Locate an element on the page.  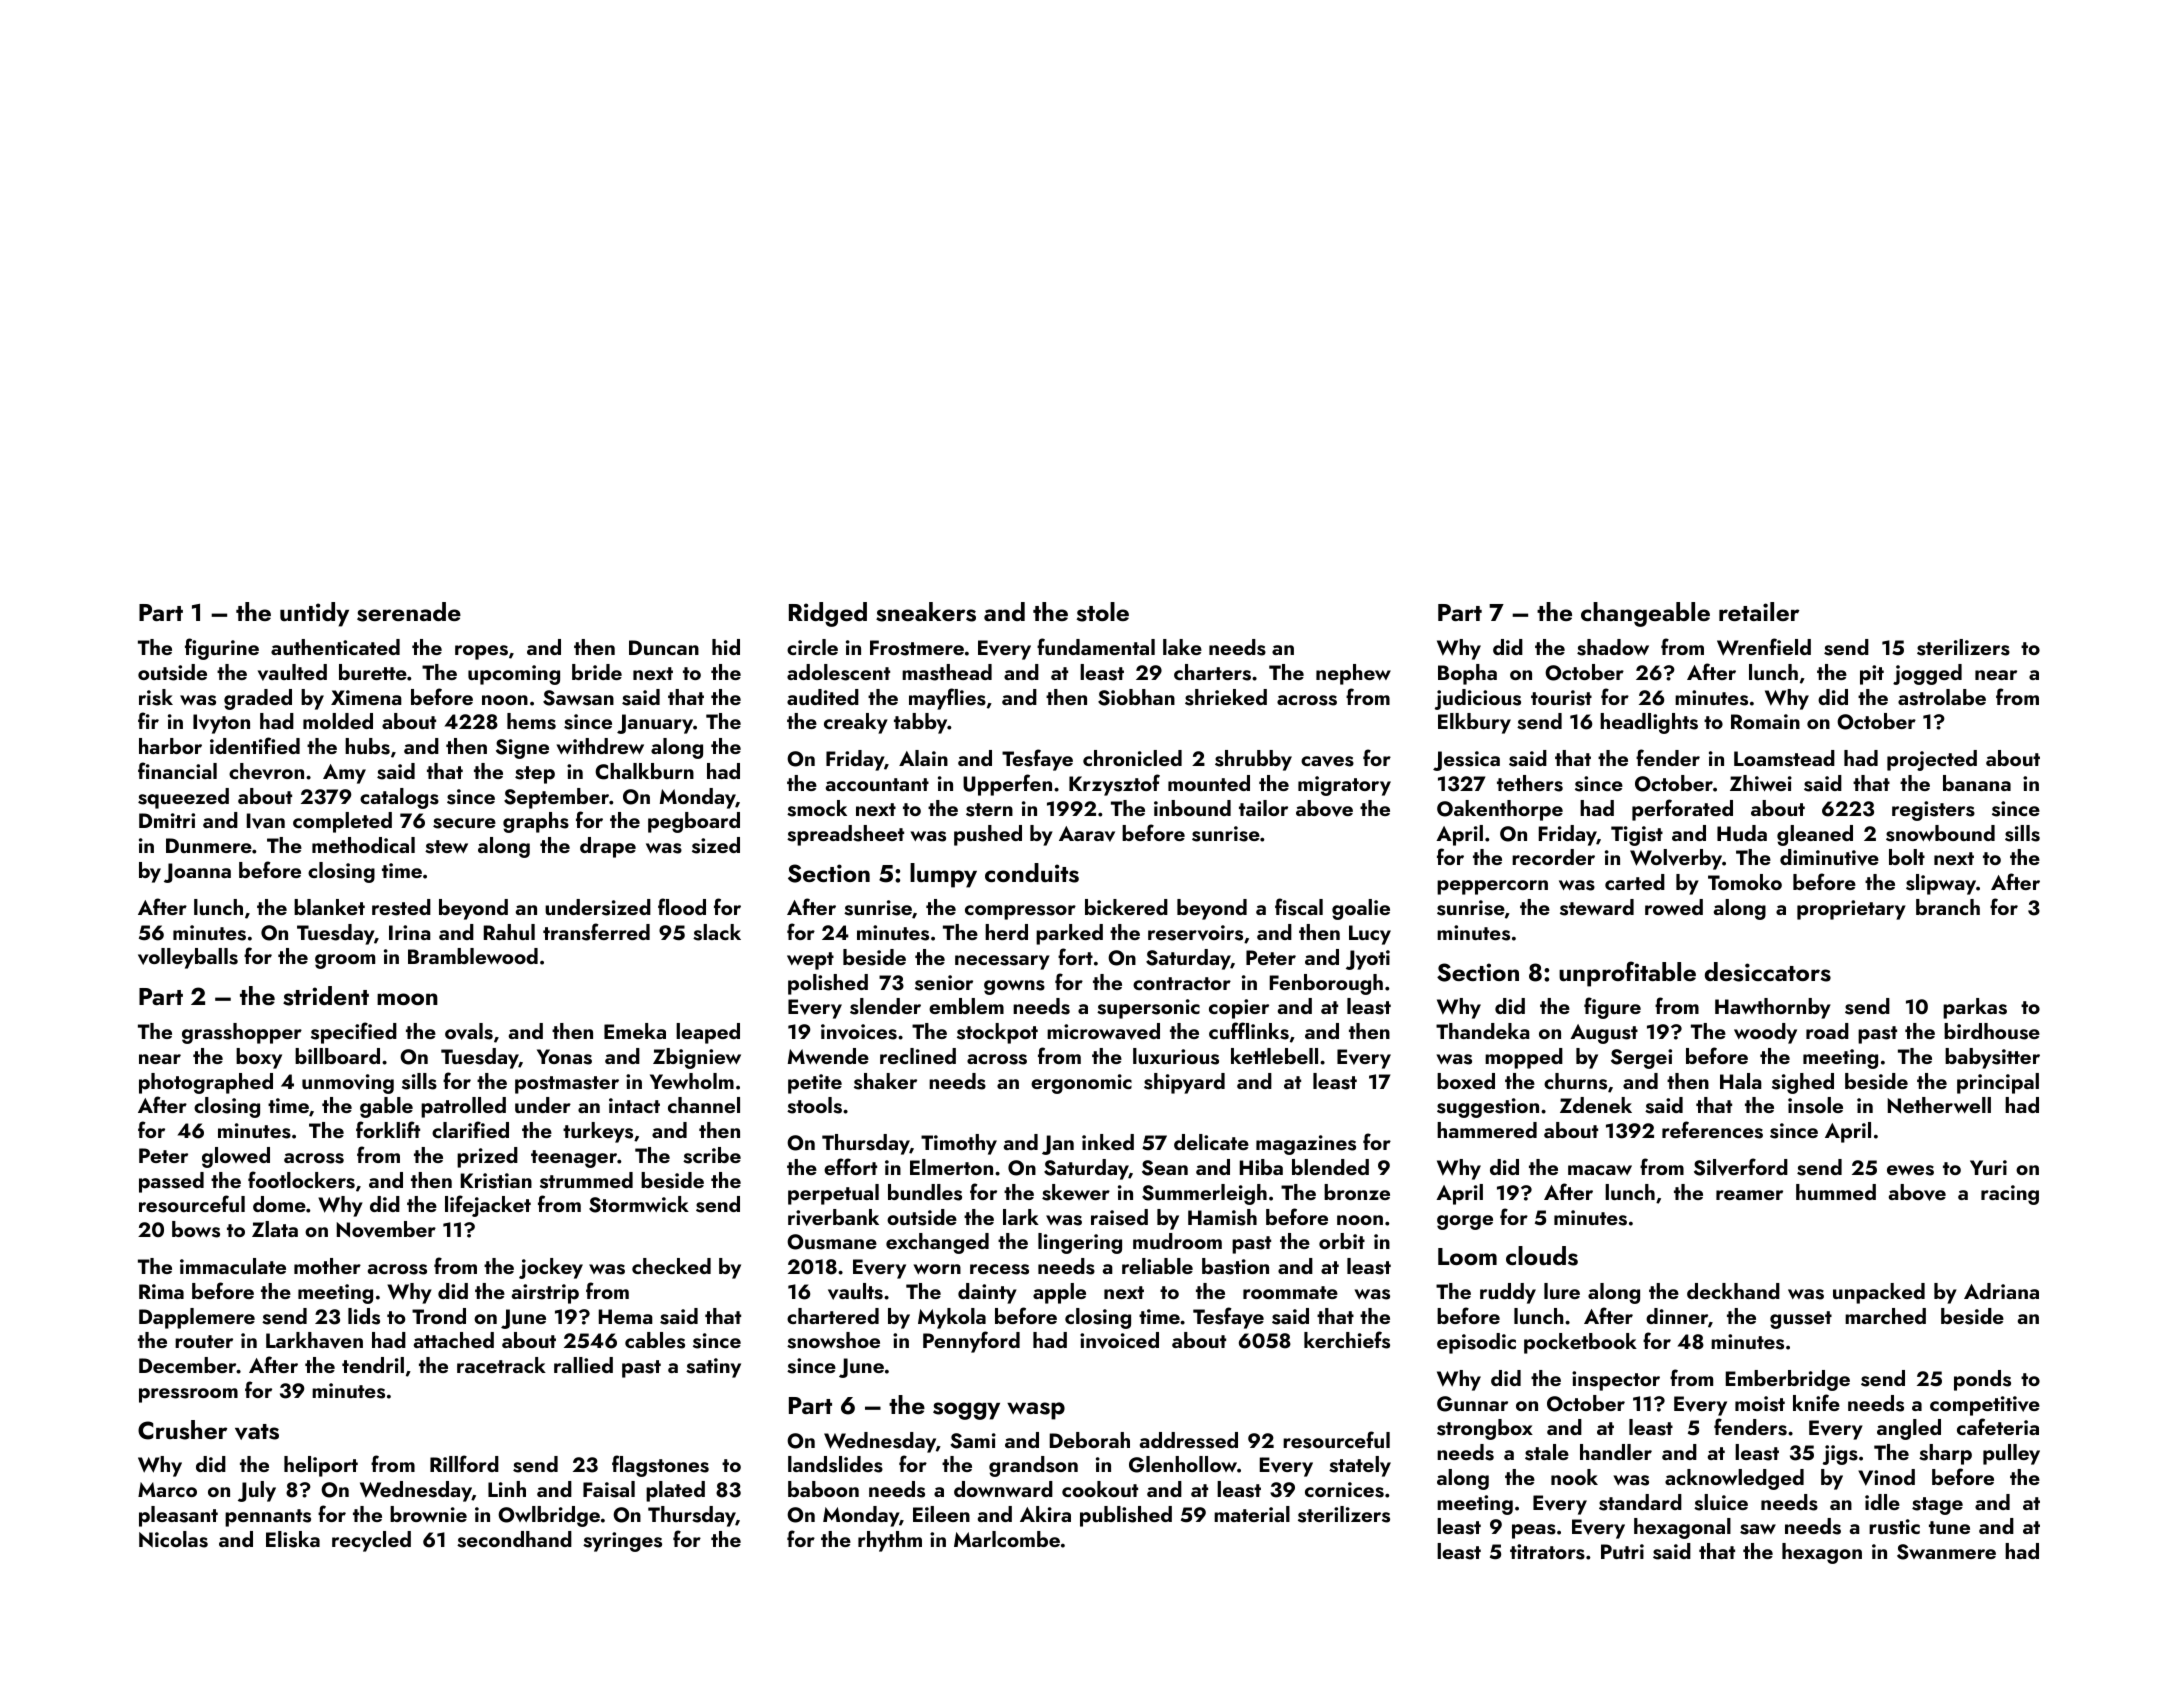
invoiced is located at coordinates (1119, 1340).
